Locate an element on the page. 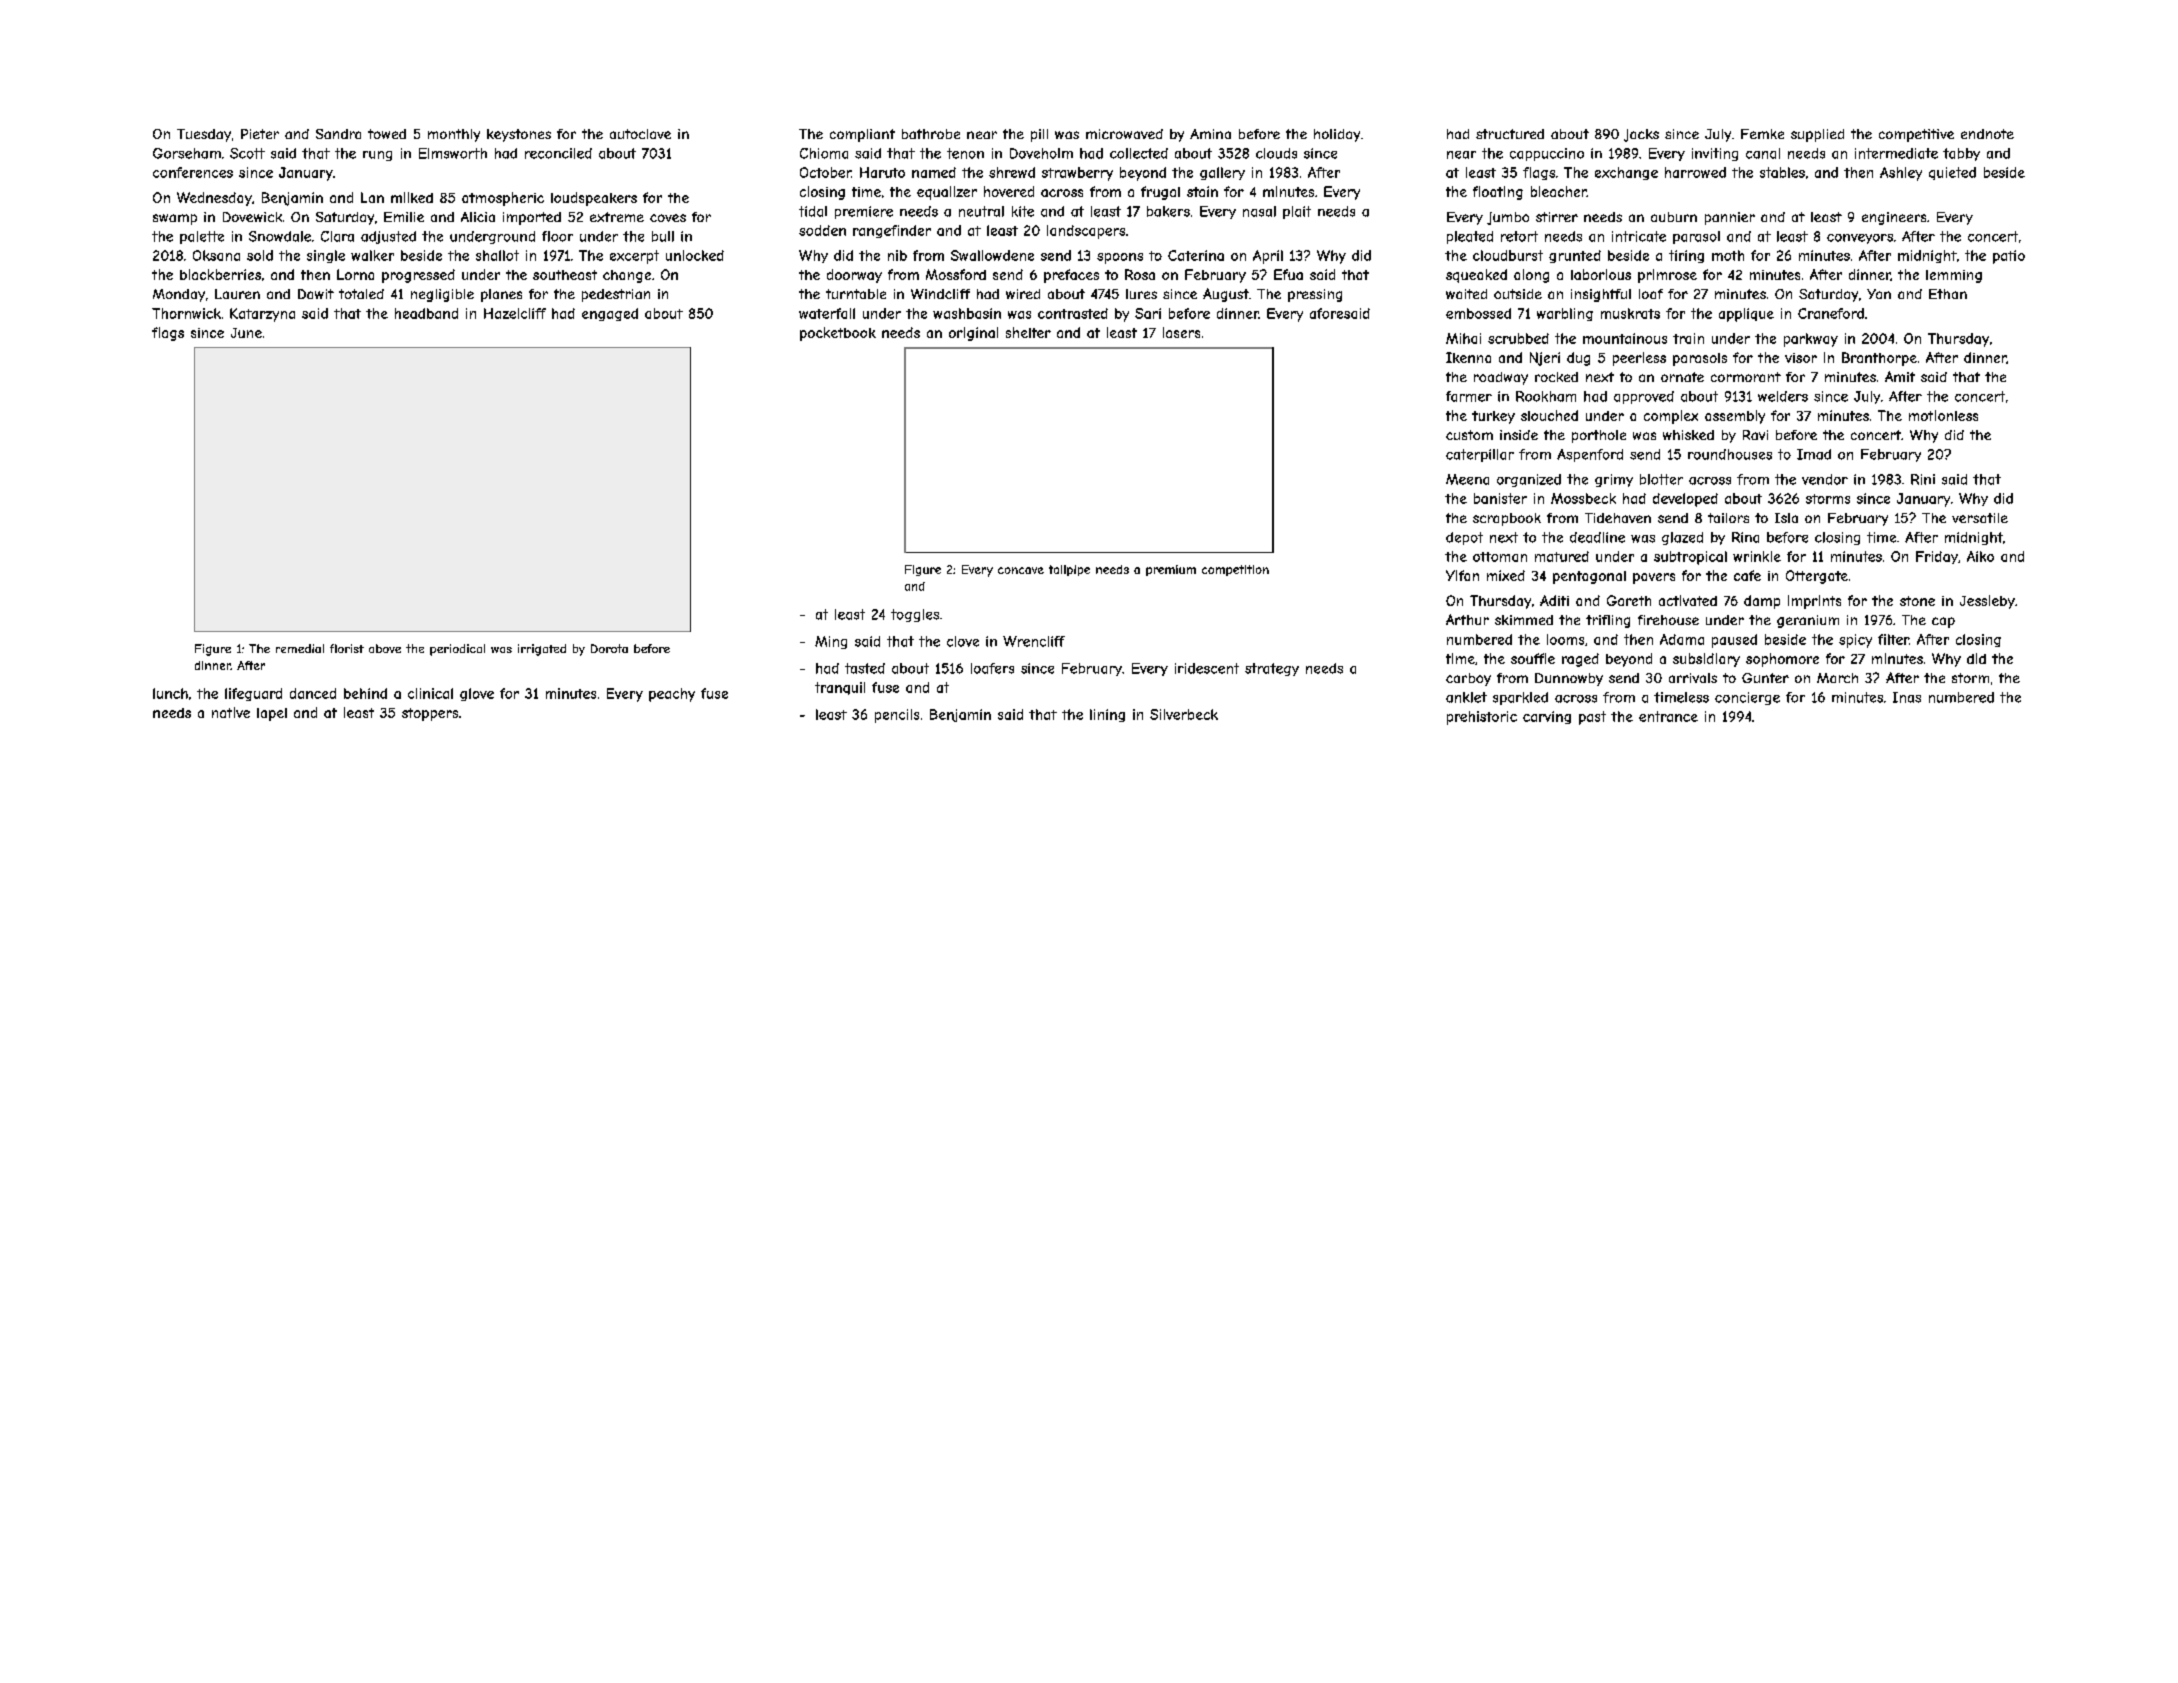  June is located at coordinates (246, 333).
